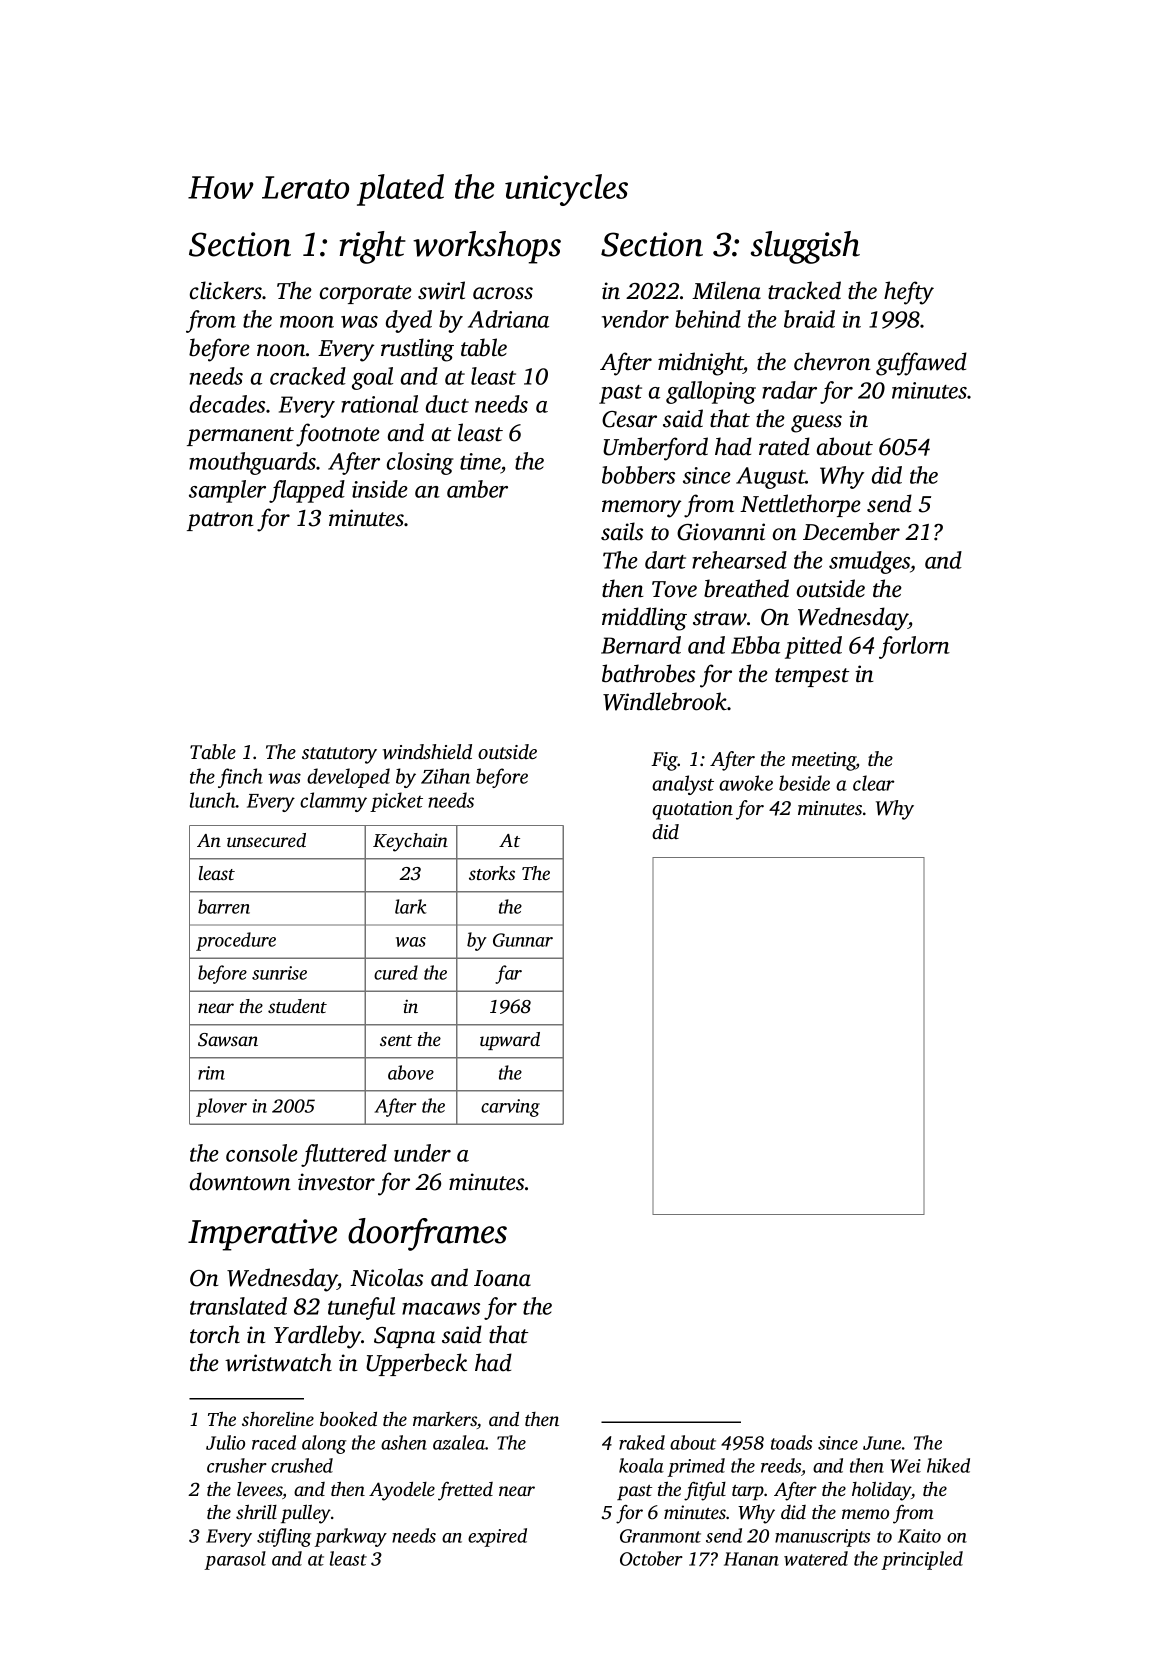 The height and width of the screenshot is (1654, 1165). What do you see at coordinates (510, 1041) in the screenshot?
I see `upward` at bounding box center [510, 1041].
